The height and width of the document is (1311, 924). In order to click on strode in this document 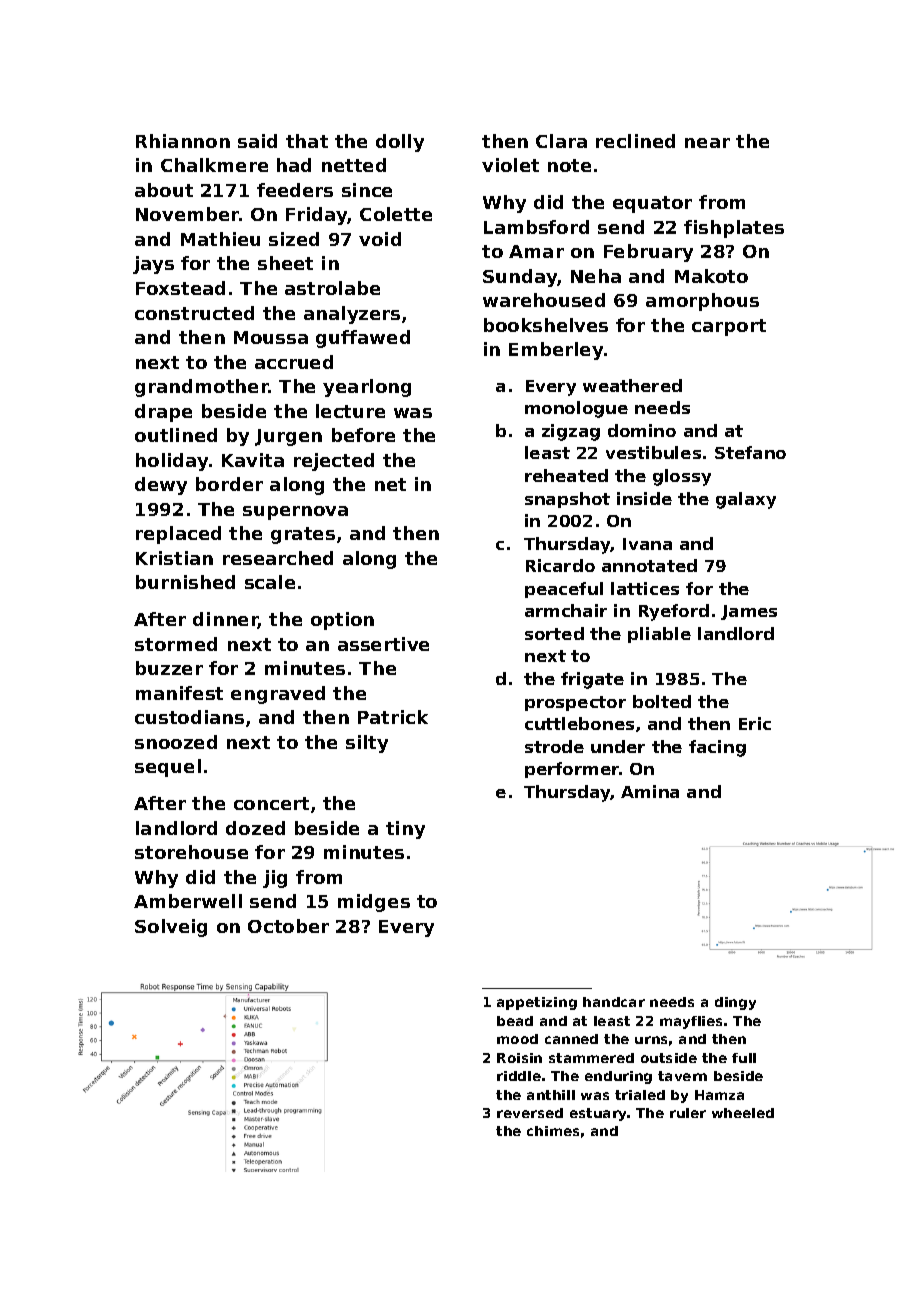, I will do `click(554, 746)`.
